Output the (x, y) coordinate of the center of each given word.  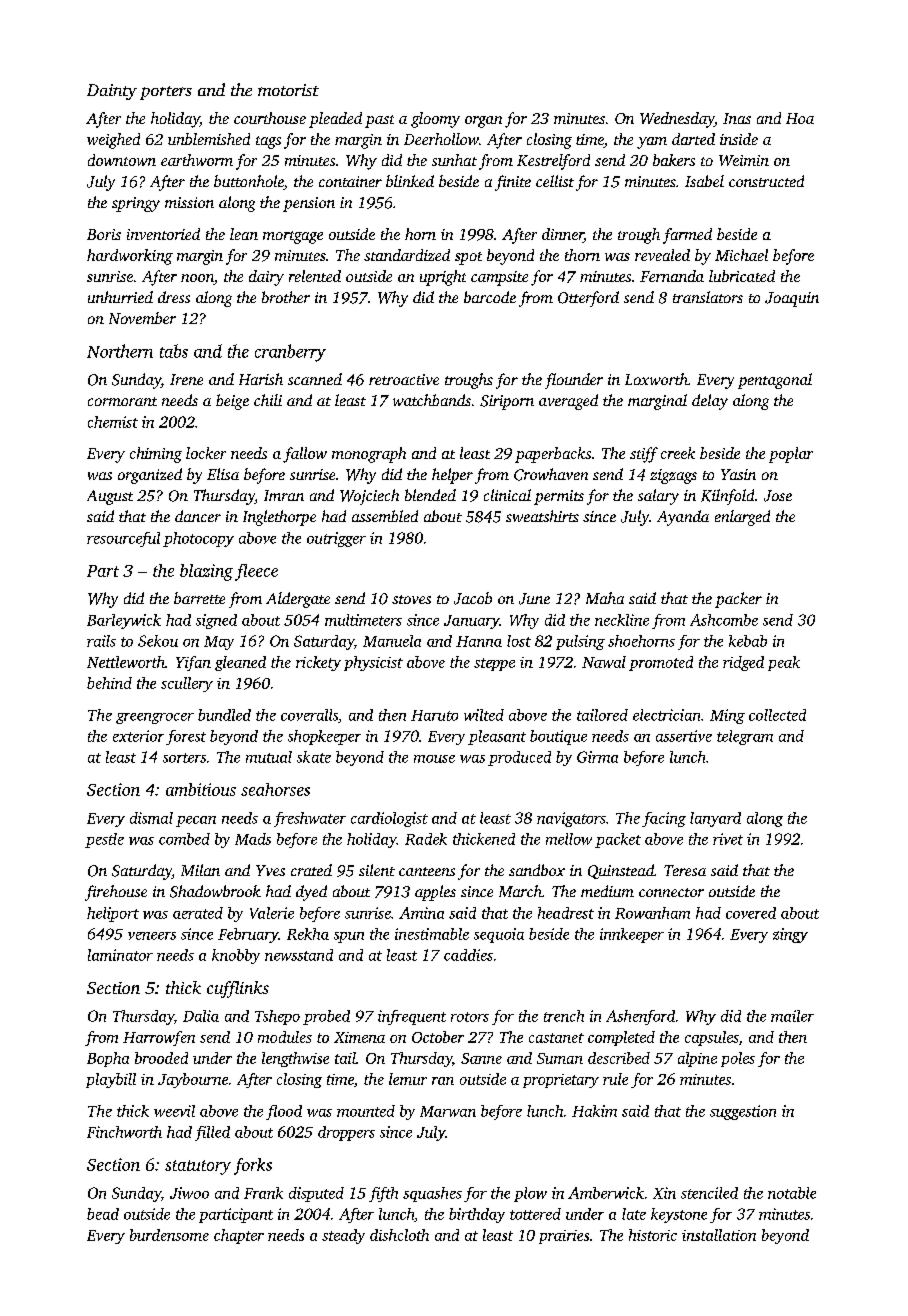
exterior (138, 736)
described (619, 1058)
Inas (737, 118)
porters (166, 93)
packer (738, 600)
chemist (113, 422)
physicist (373, 663)
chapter (239, 1236)
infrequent (412, 1017)
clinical (507, 495)
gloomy (435, 120)
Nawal (604, 662)
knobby (236, 956)
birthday (477, 1215)
